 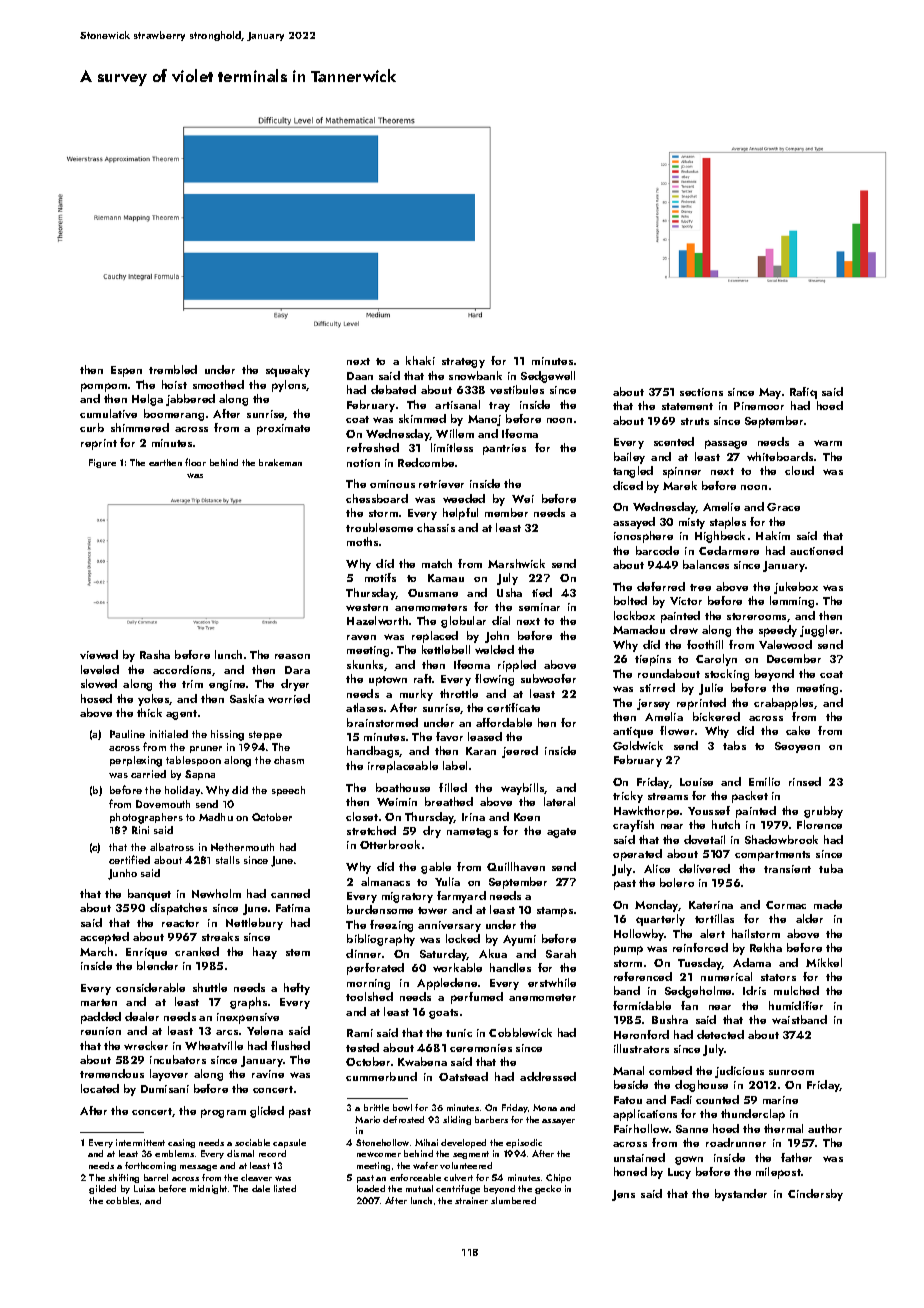 What do you see at coordinates (147, 400) in the screenshot?
I see `Helga` at bounding box center [147, 400].
